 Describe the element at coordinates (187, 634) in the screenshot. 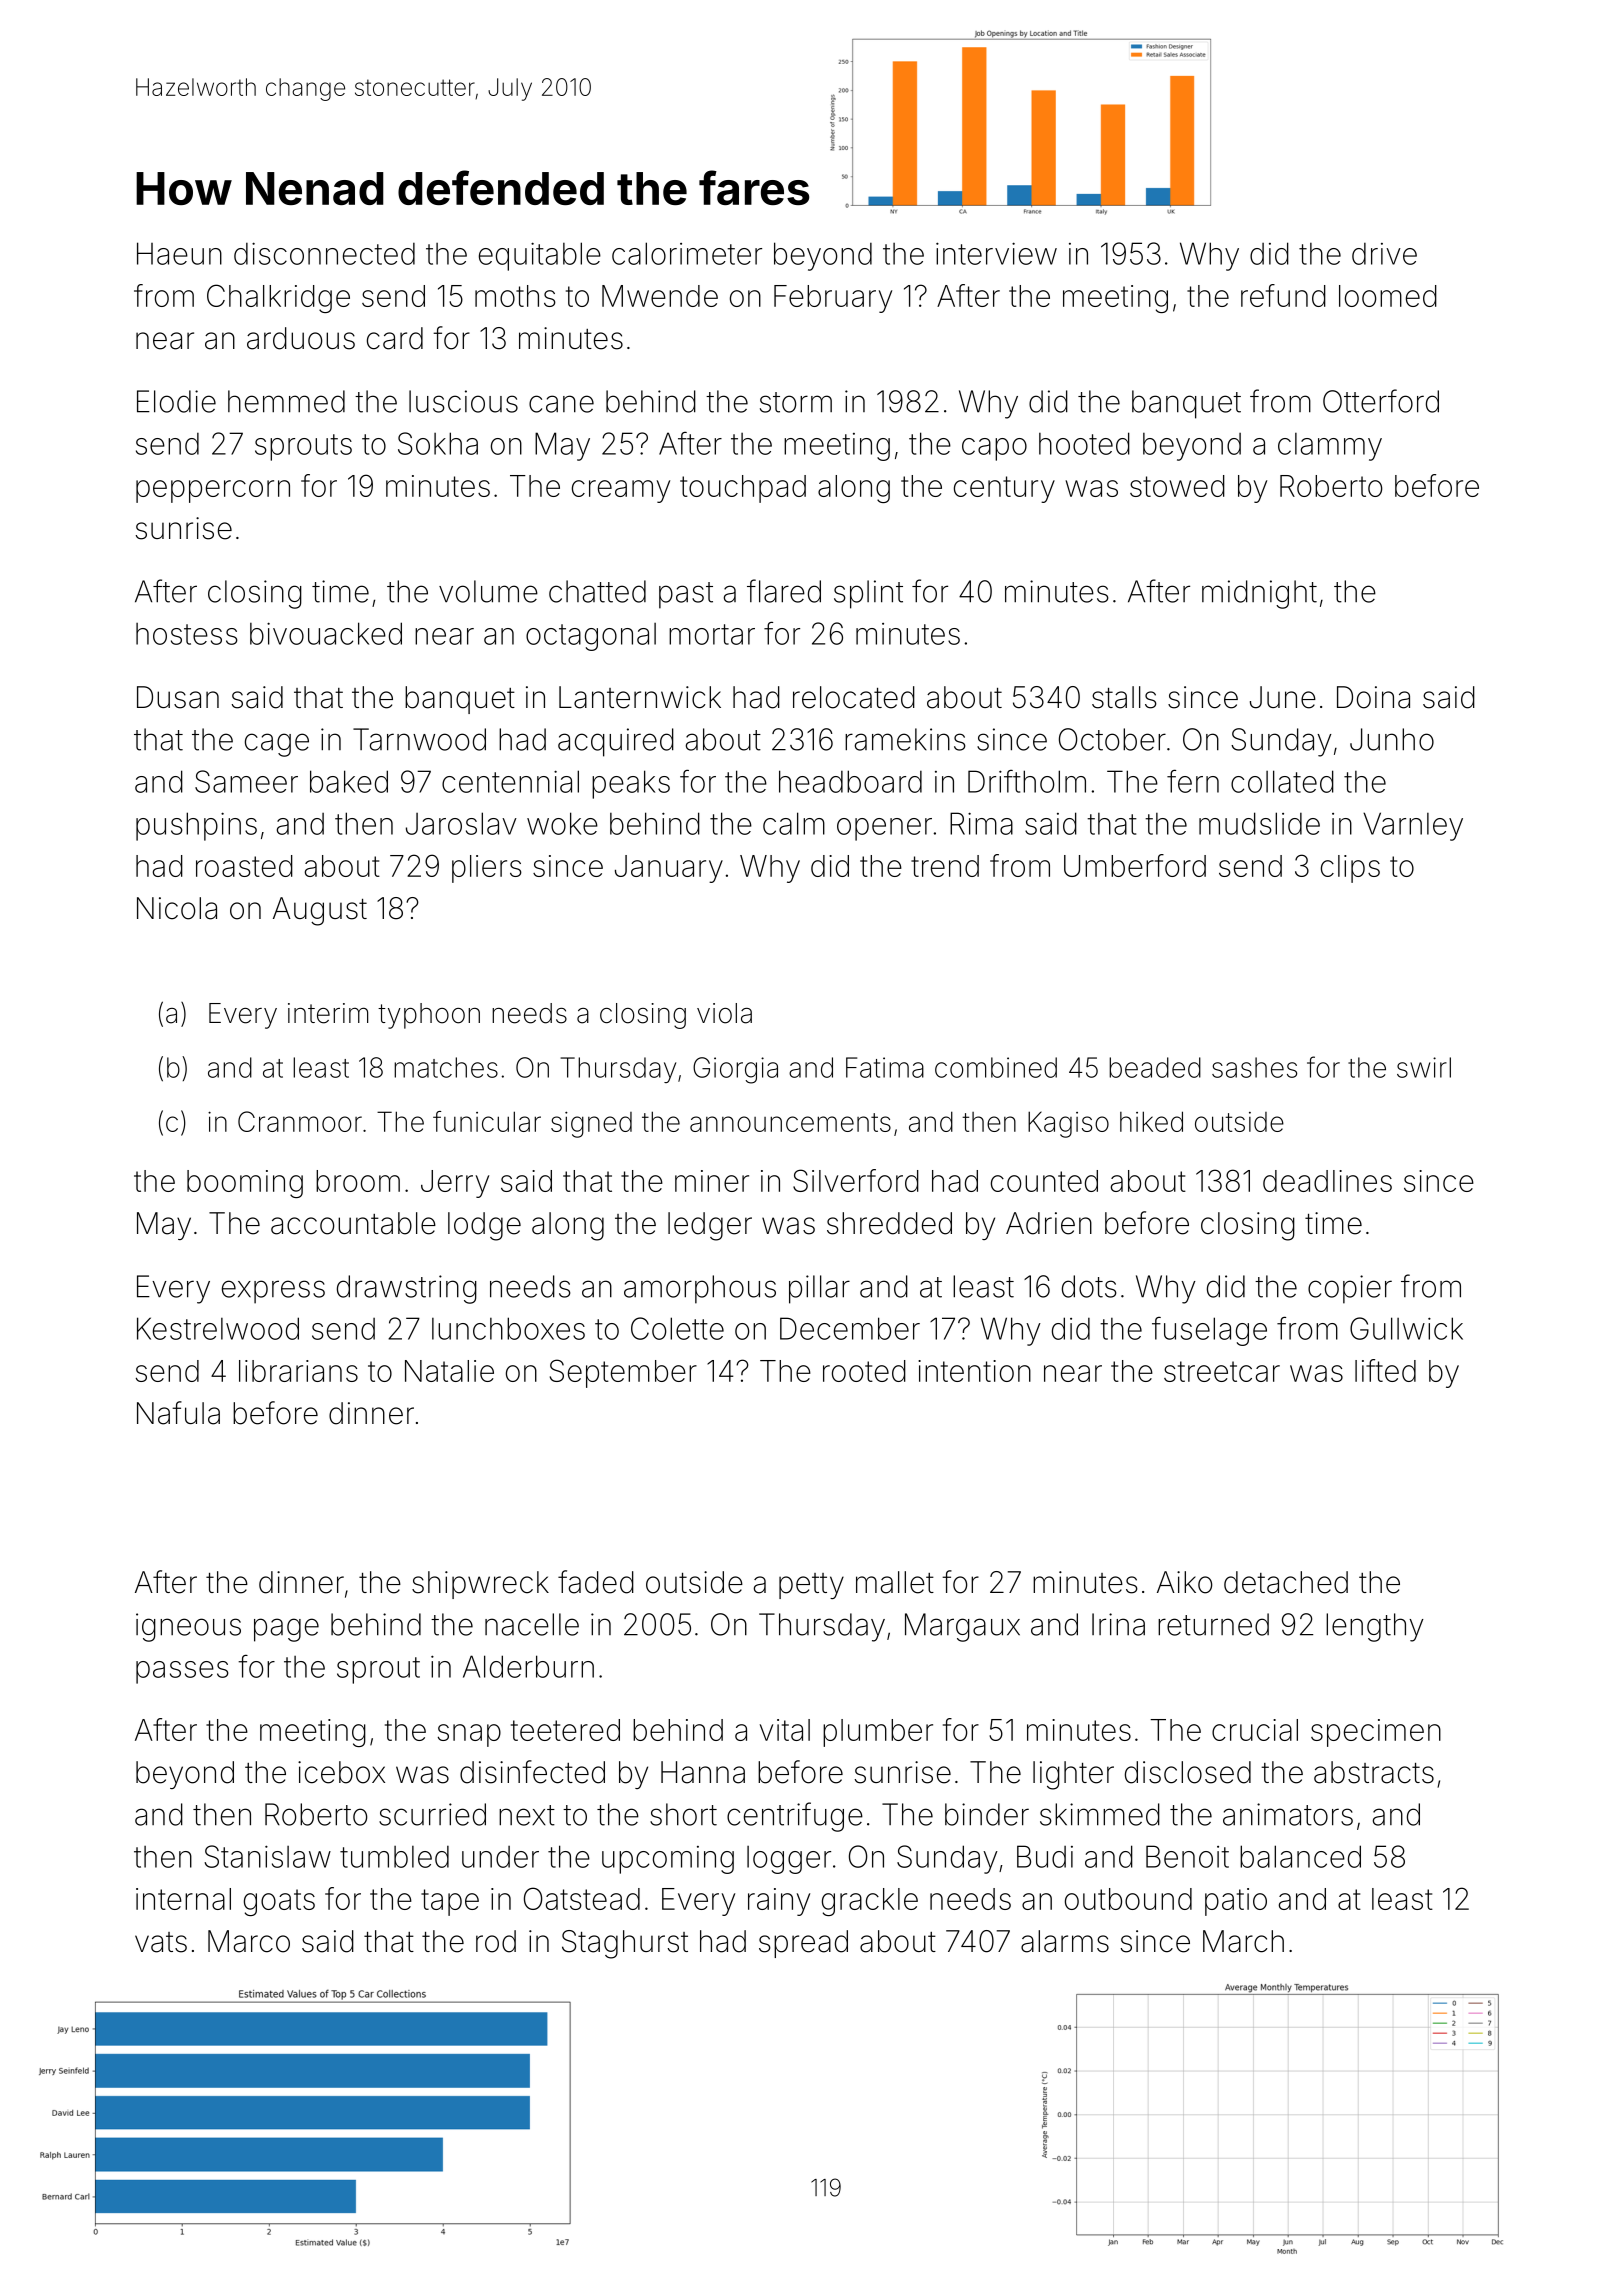

I see `hostess` at that location.
